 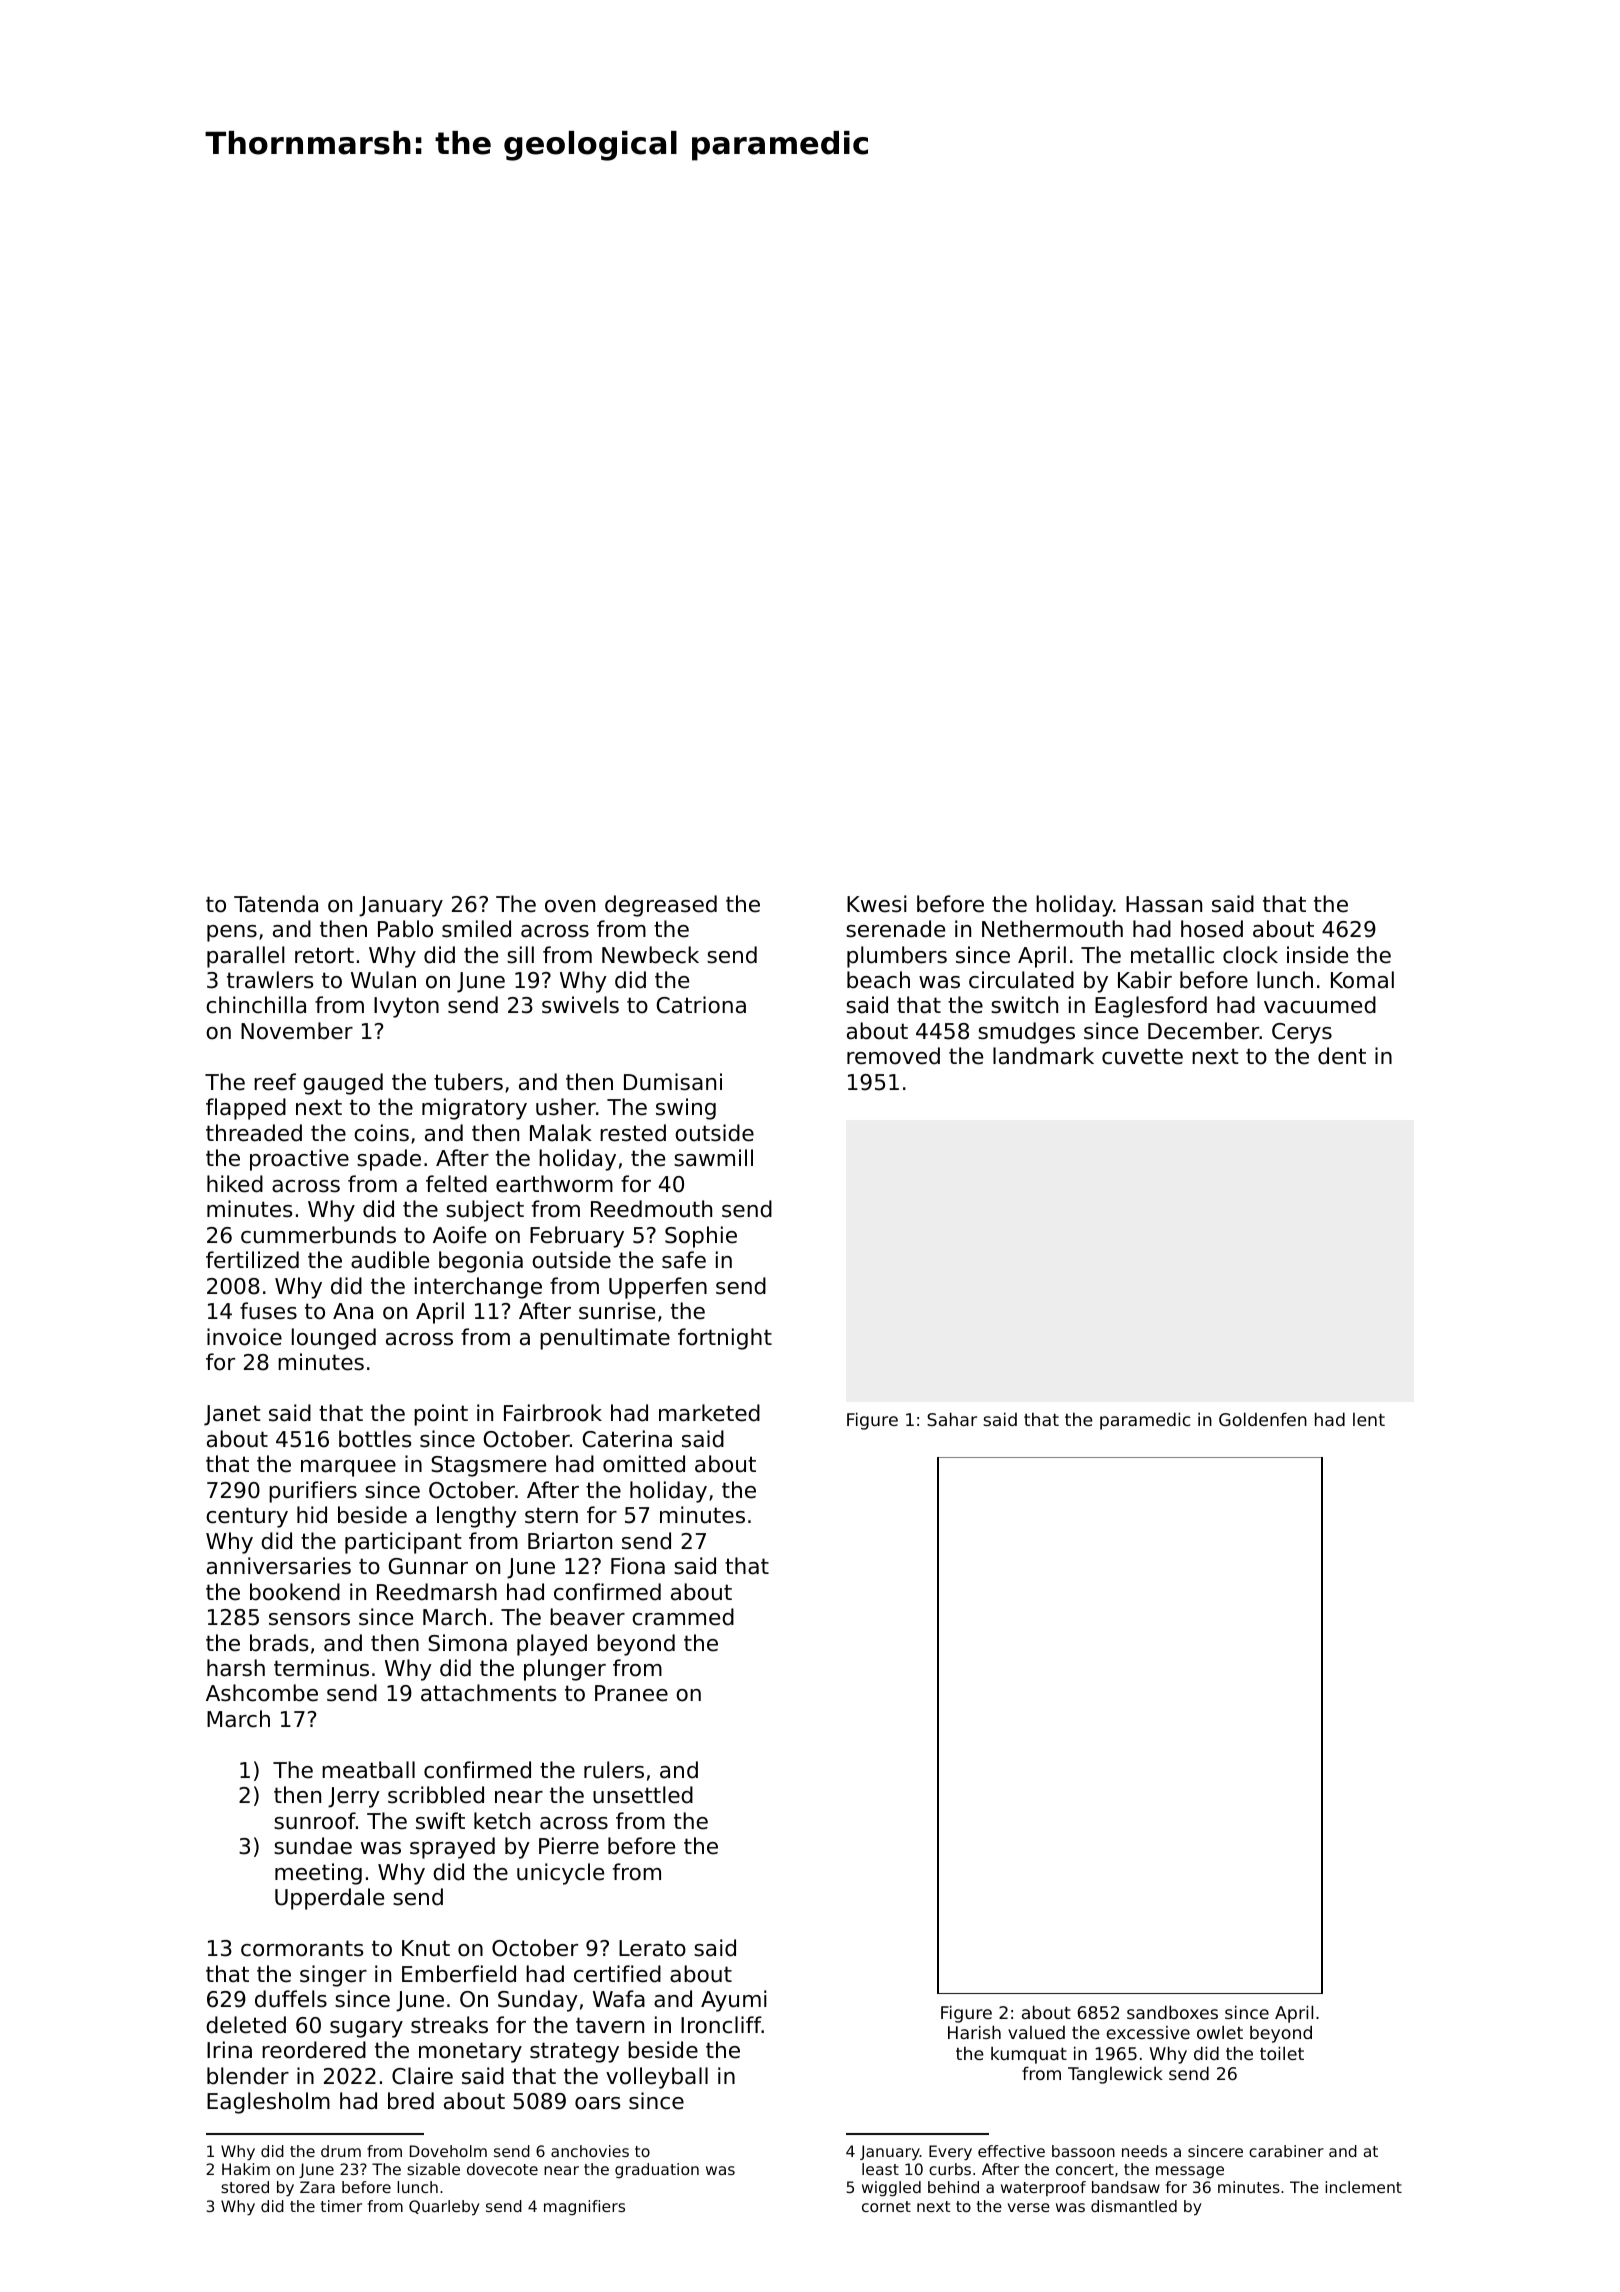 What do you see at coordinates (974, 2032) in the image?
I see `Harish` at bounding box center [974, 2032].
